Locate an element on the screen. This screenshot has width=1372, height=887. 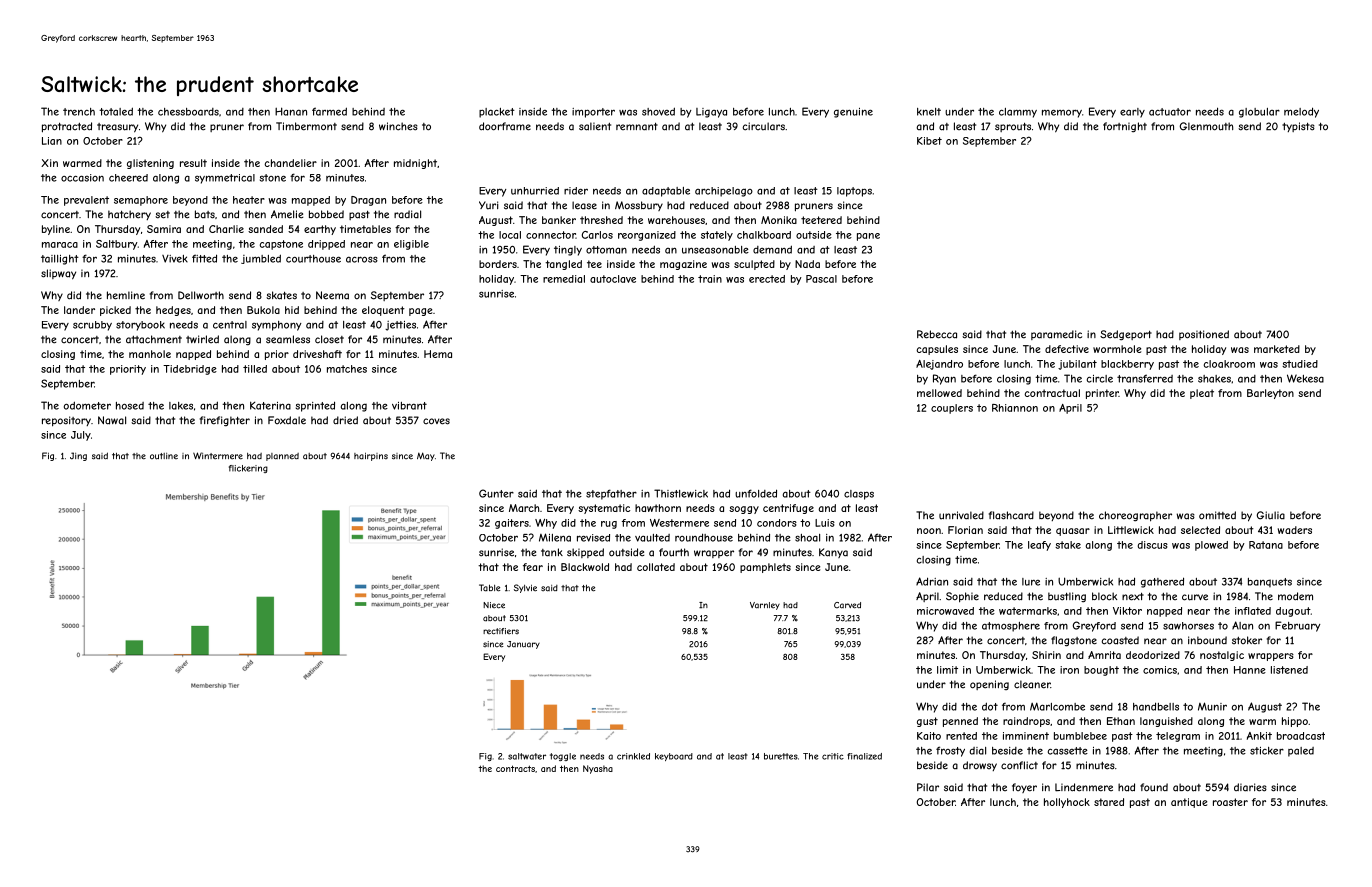
unhurried is located at coordinates (535, 191).
